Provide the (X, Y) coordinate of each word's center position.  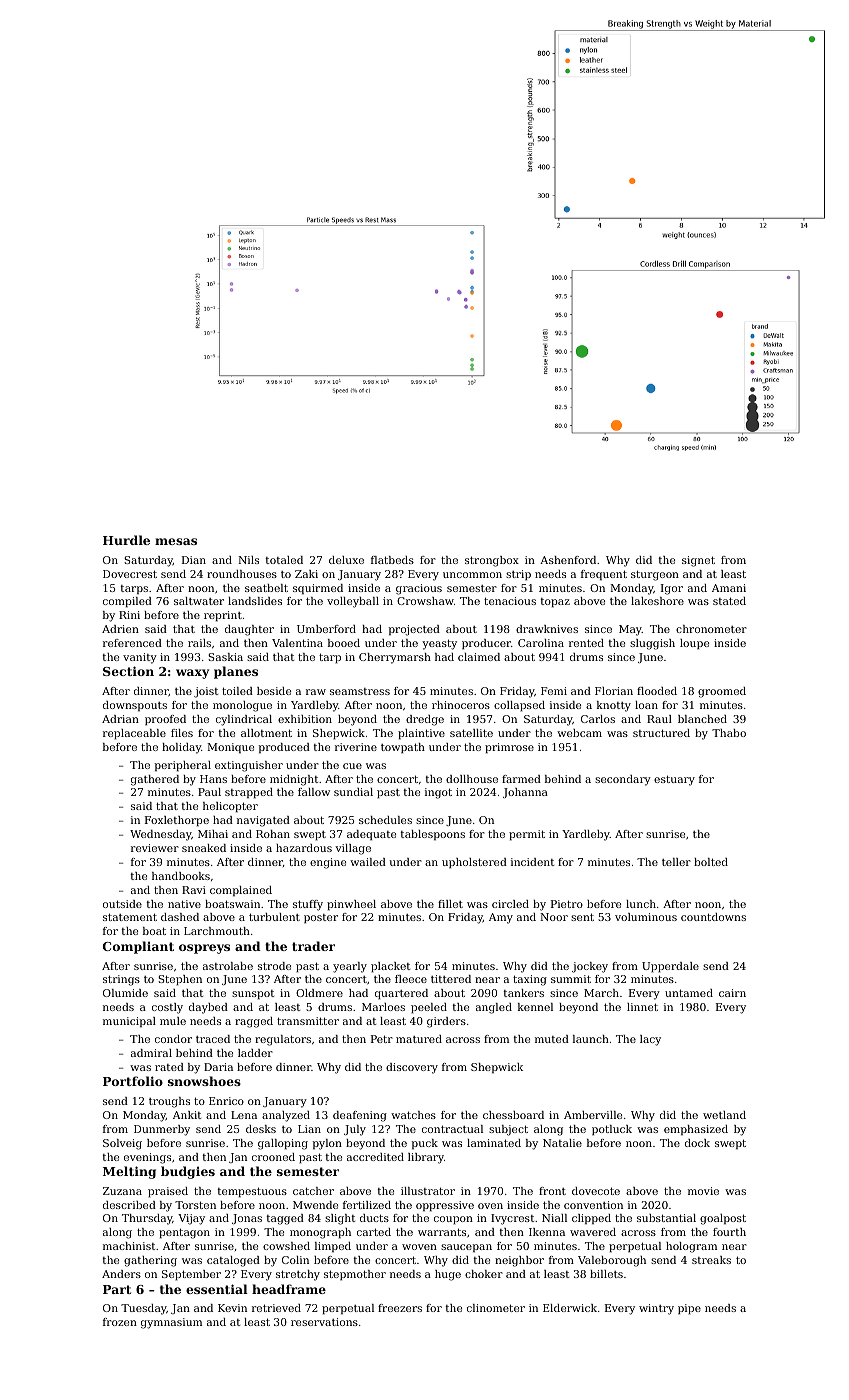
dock (697, 1143)
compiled (127, 602)
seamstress (360, 691)
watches (413, 1115)
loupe (694, 644)
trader (313, 946)
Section (128, 671)
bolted (711, 862)
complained (241, 891)
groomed (722, 692)
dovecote (596, 1191)
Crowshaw (425, 601)
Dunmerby (162, 1130)
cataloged (233, 1261)
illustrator (428, 1191)
